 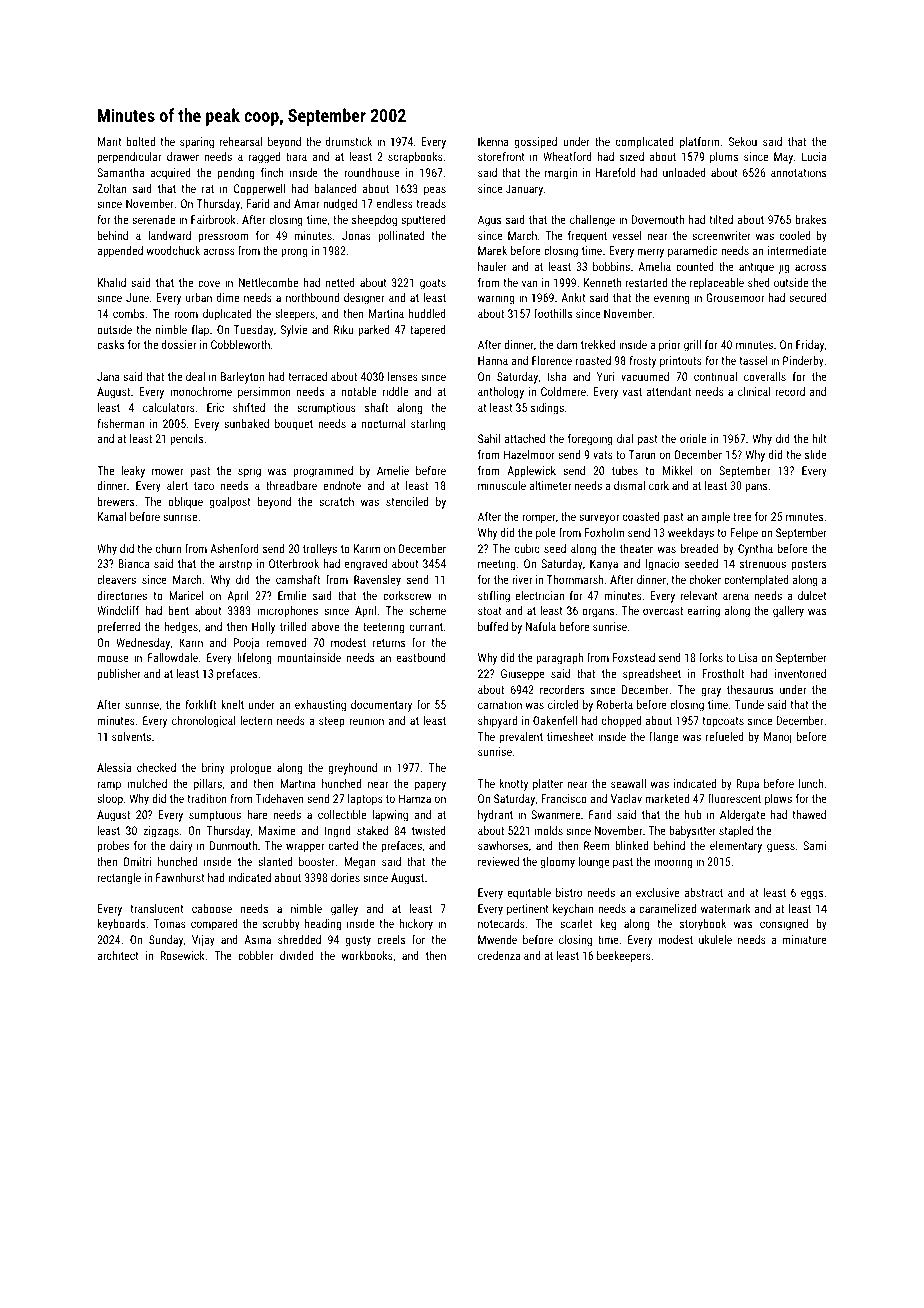 What do you see at coordinates (797, 250) in the document?
I see `intermediate` at bounding box center [797, 250].
